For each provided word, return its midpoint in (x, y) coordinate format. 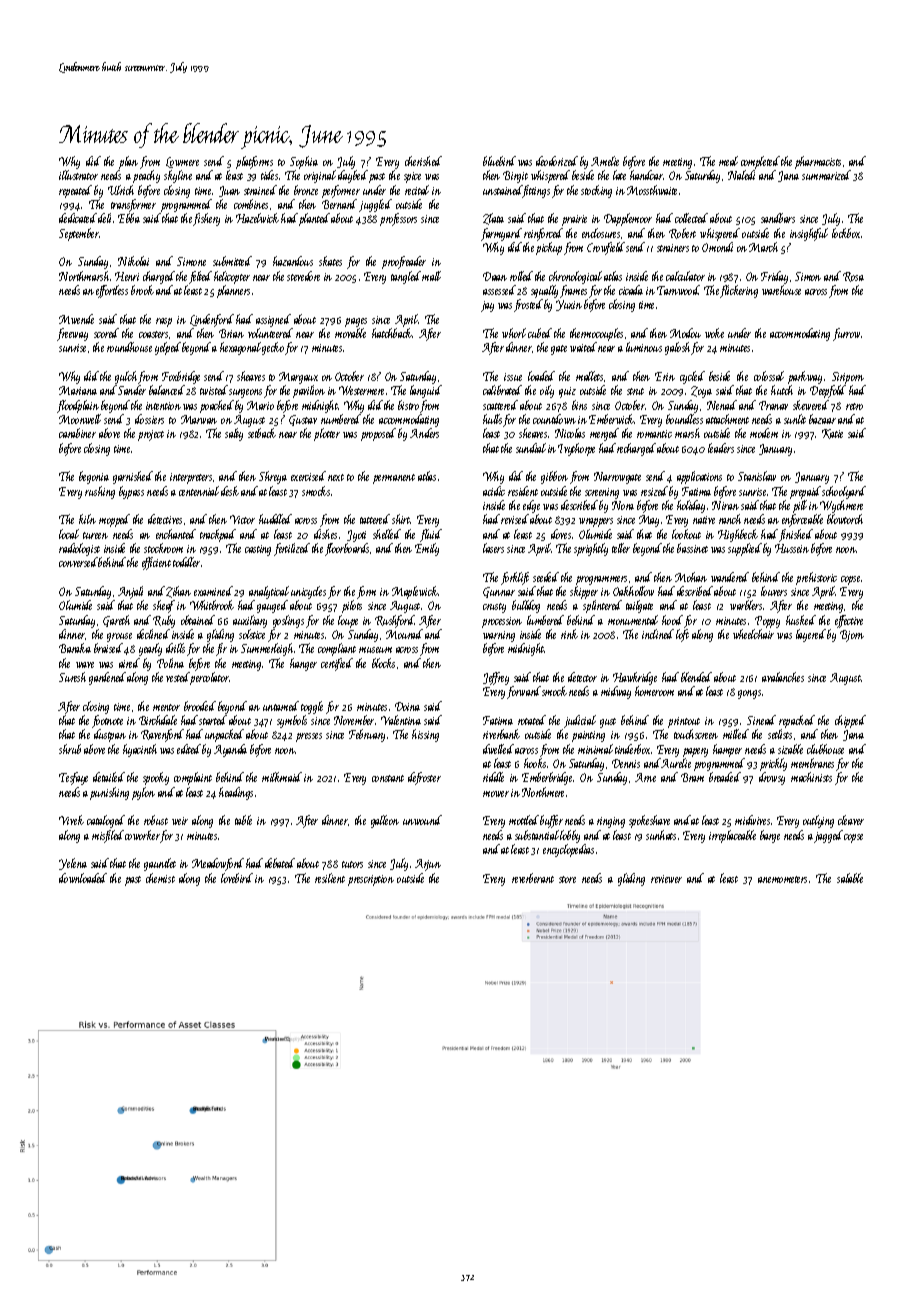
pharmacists (818, 162)
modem (764, 433)
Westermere (361, 390)
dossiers (149, 419)
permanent (394, 479)
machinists (811, 777)
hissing (425, 735)
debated (280, 863)
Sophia (304, 162)
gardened (107, 678)
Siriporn (848, 378)
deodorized (557, 161)
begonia (94, 477)
